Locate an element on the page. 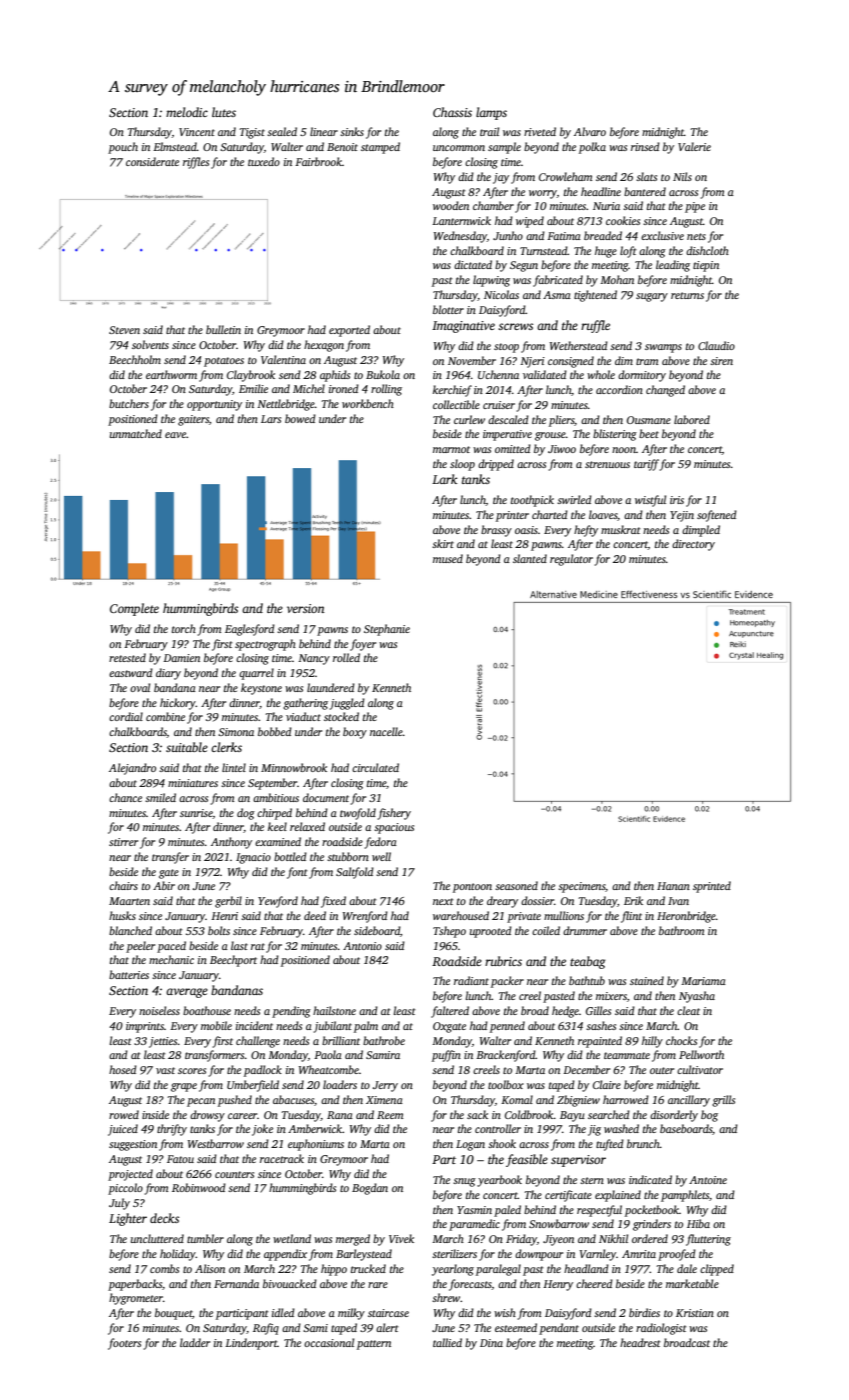 The height and width of the image is (1400, 849). sprinted is located at coordinates (712, 887).
